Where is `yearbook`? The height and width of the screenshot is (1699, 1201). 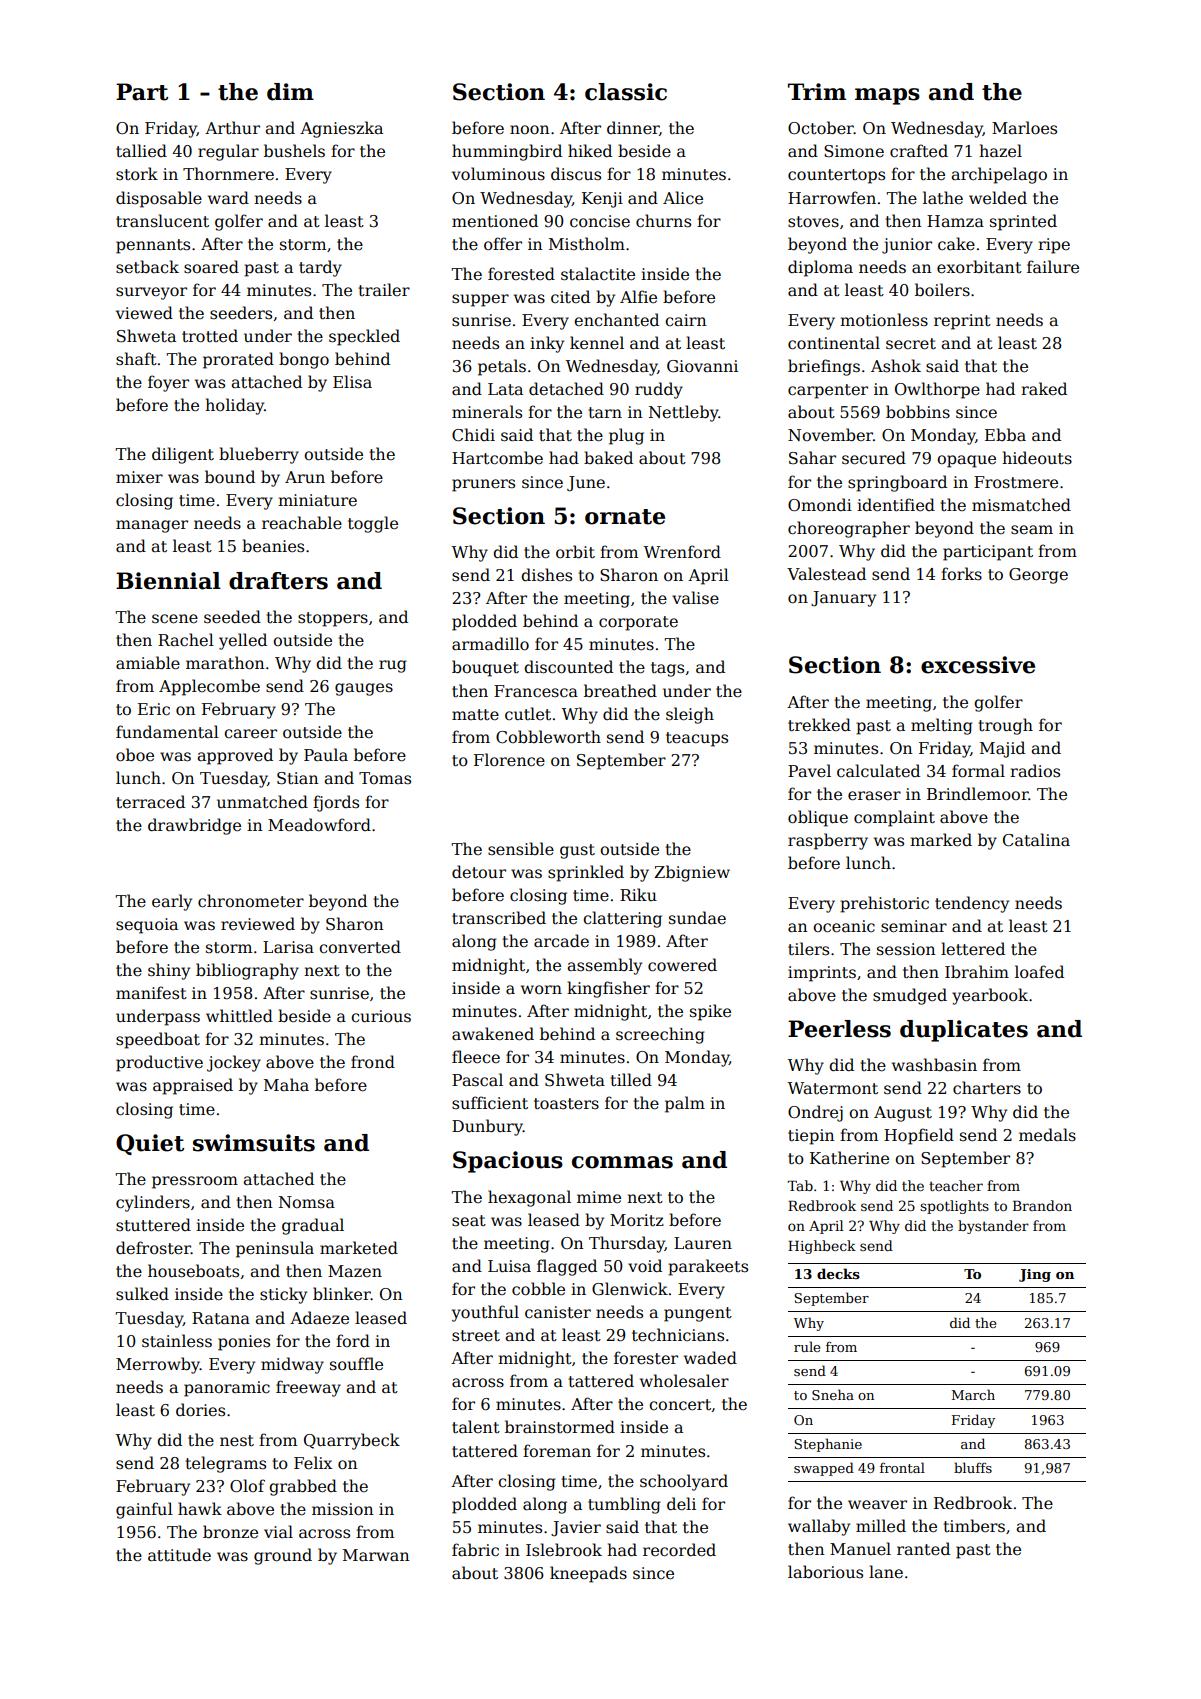
yearbook is located at coordinates (990, 996).
